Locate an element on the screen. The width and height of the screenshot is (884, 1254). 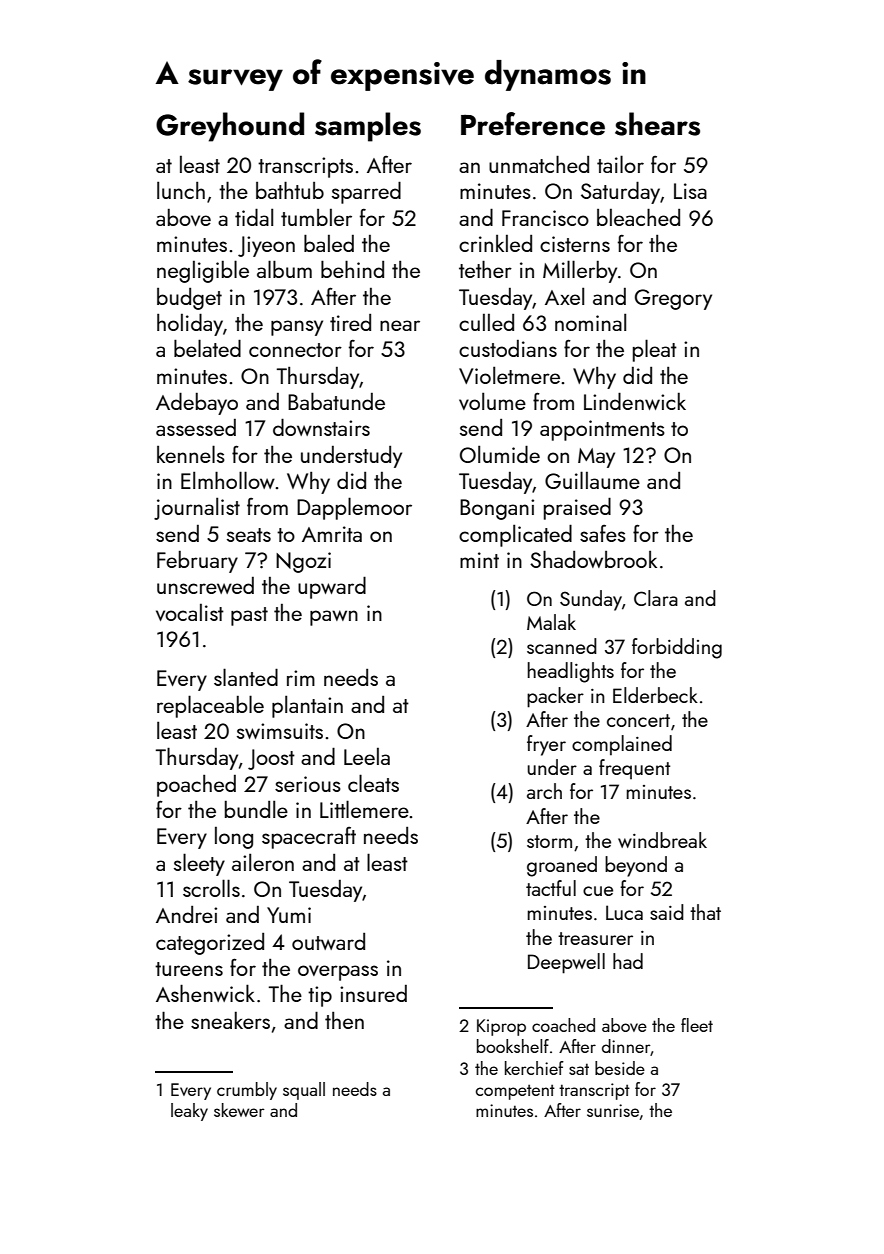
Greyhound is located at coordinates (230, 127).
